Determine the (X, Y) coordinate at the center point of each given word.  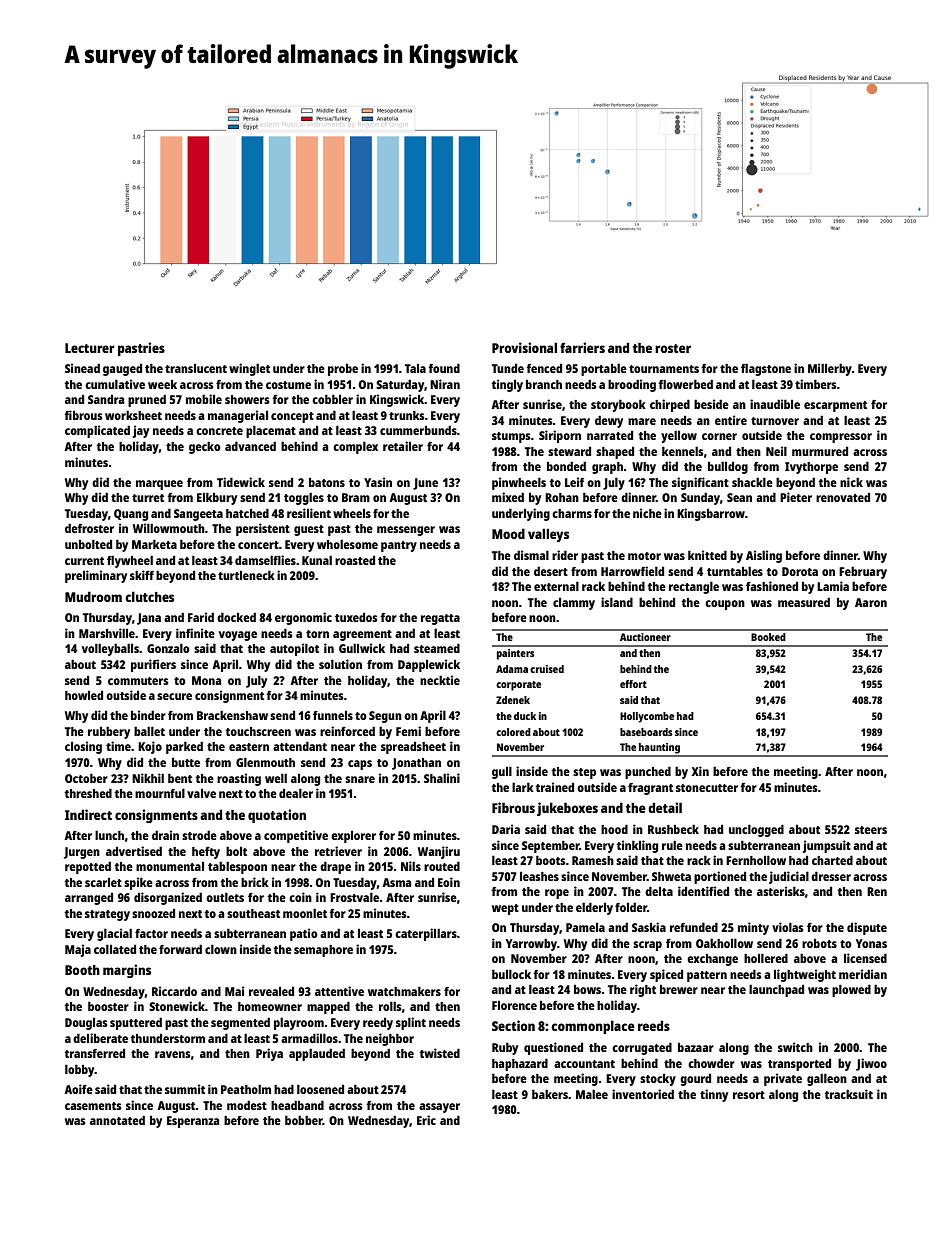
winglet (249, 369)
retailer (403, 446)
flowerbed (685, 384)
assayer (439, 1108)
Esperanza (193, 1122)
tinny (714, 1095)
